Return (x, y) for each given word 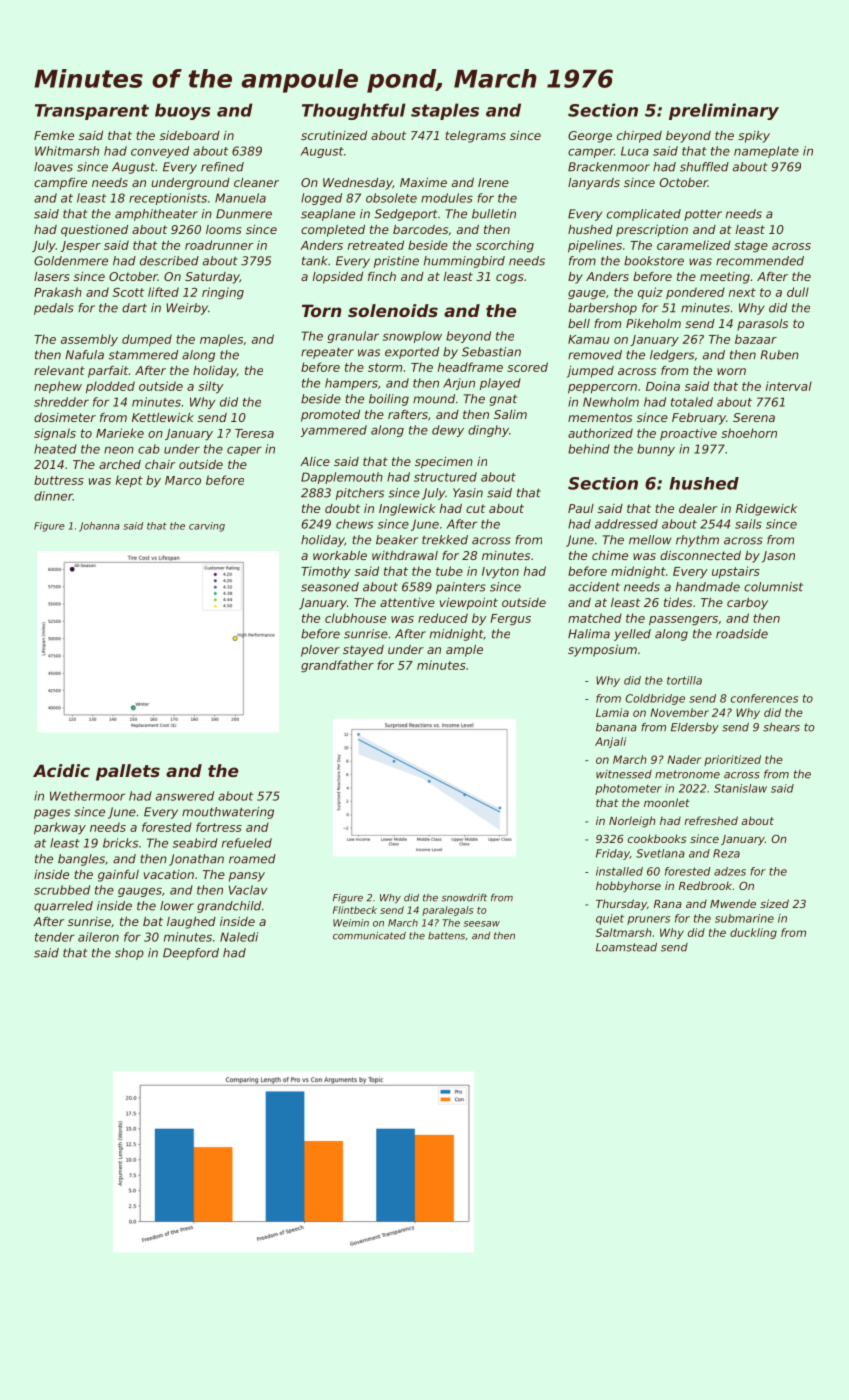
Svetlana (660, 853)
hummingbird (464, 262)
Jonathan (196, 860)
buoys (183, 111)
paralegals (447, 911)
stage (751, 246)
